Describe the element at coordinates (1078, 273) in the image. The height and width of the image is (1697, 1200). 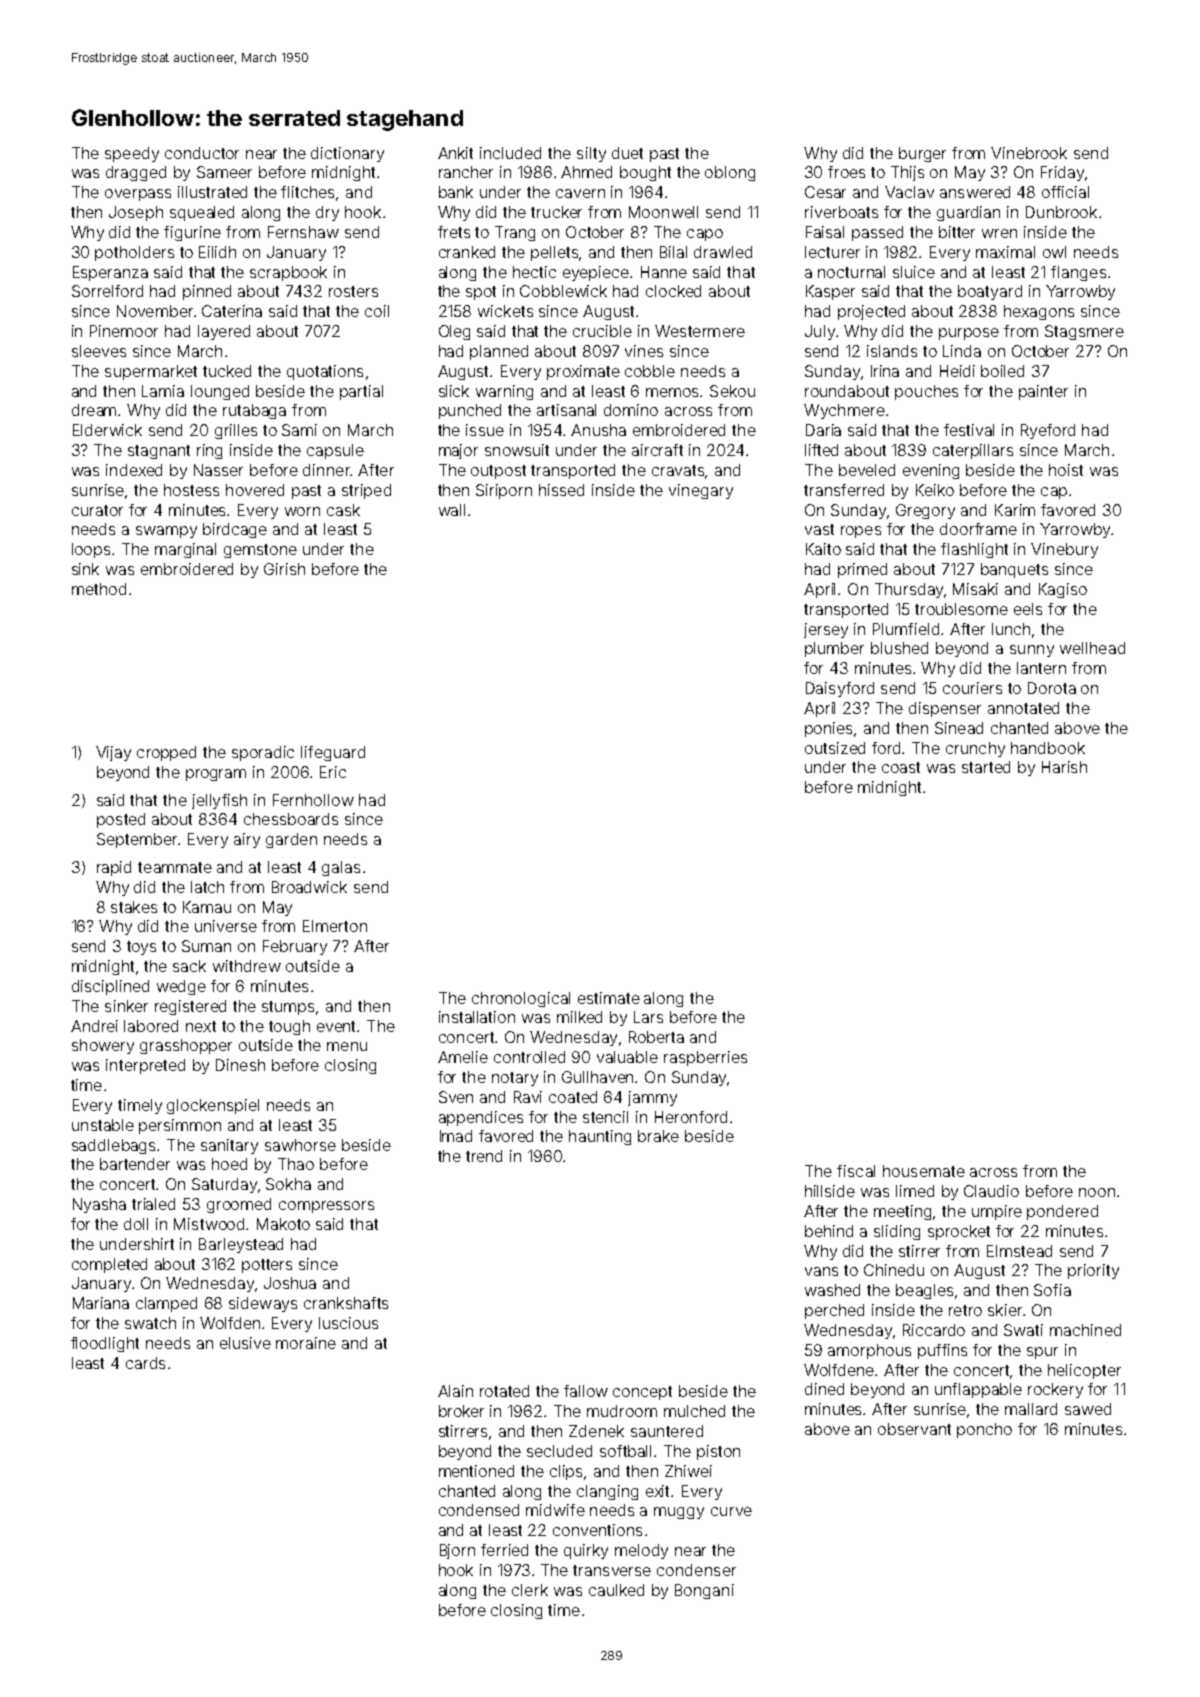
I see `flanges` at that location.
